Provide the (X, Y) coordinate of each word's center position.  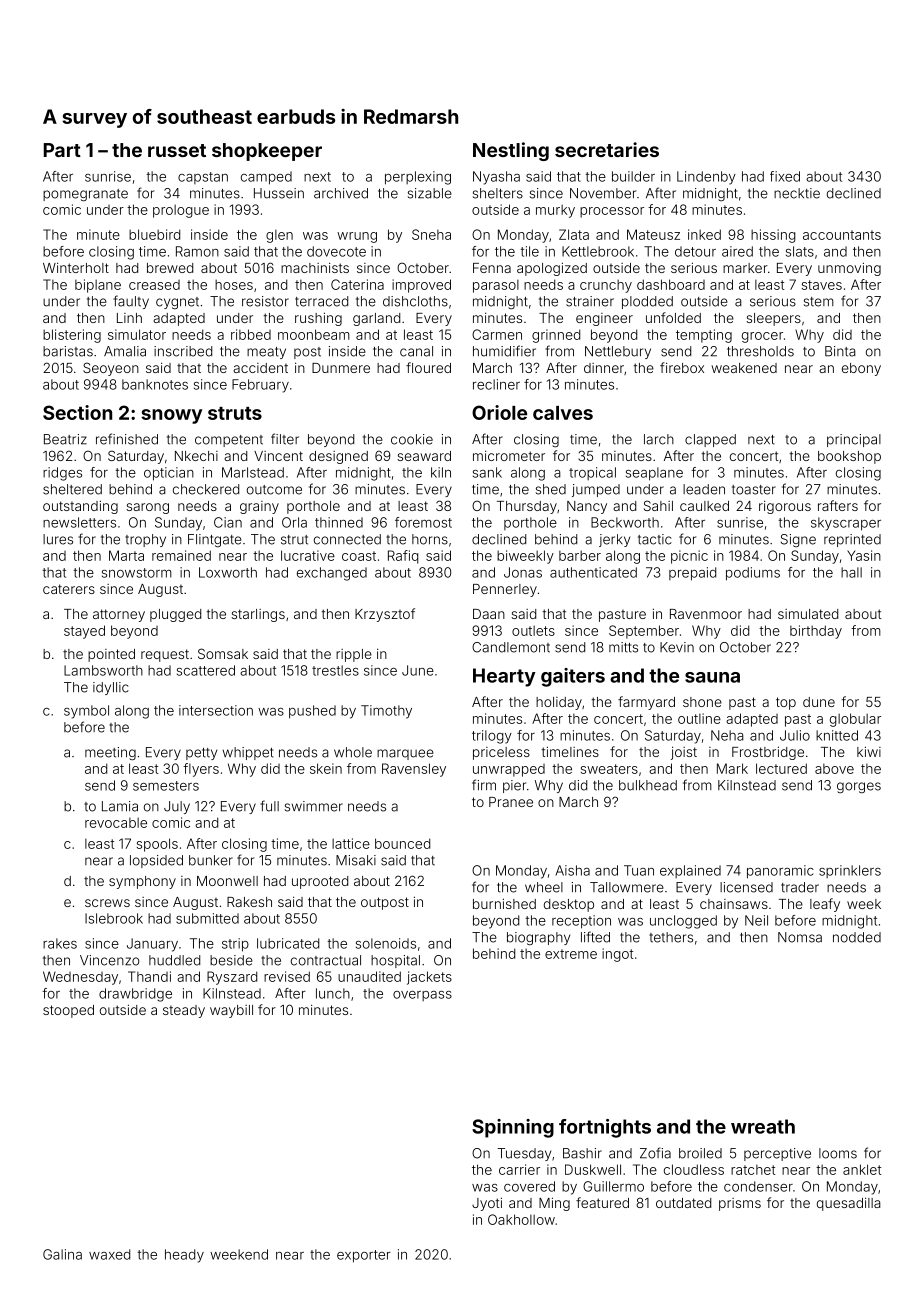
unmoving (849, 269)
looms (838, 1153)
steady (184, 1011)
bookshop (849, 457)
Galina (62, 1254)
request (165, 655)
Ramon (197, 251)
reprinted (852, 540)
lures (58, 539)
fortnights (605, 1128)
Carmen (497, 334)
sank (487, 472)
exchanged (332, 574)
